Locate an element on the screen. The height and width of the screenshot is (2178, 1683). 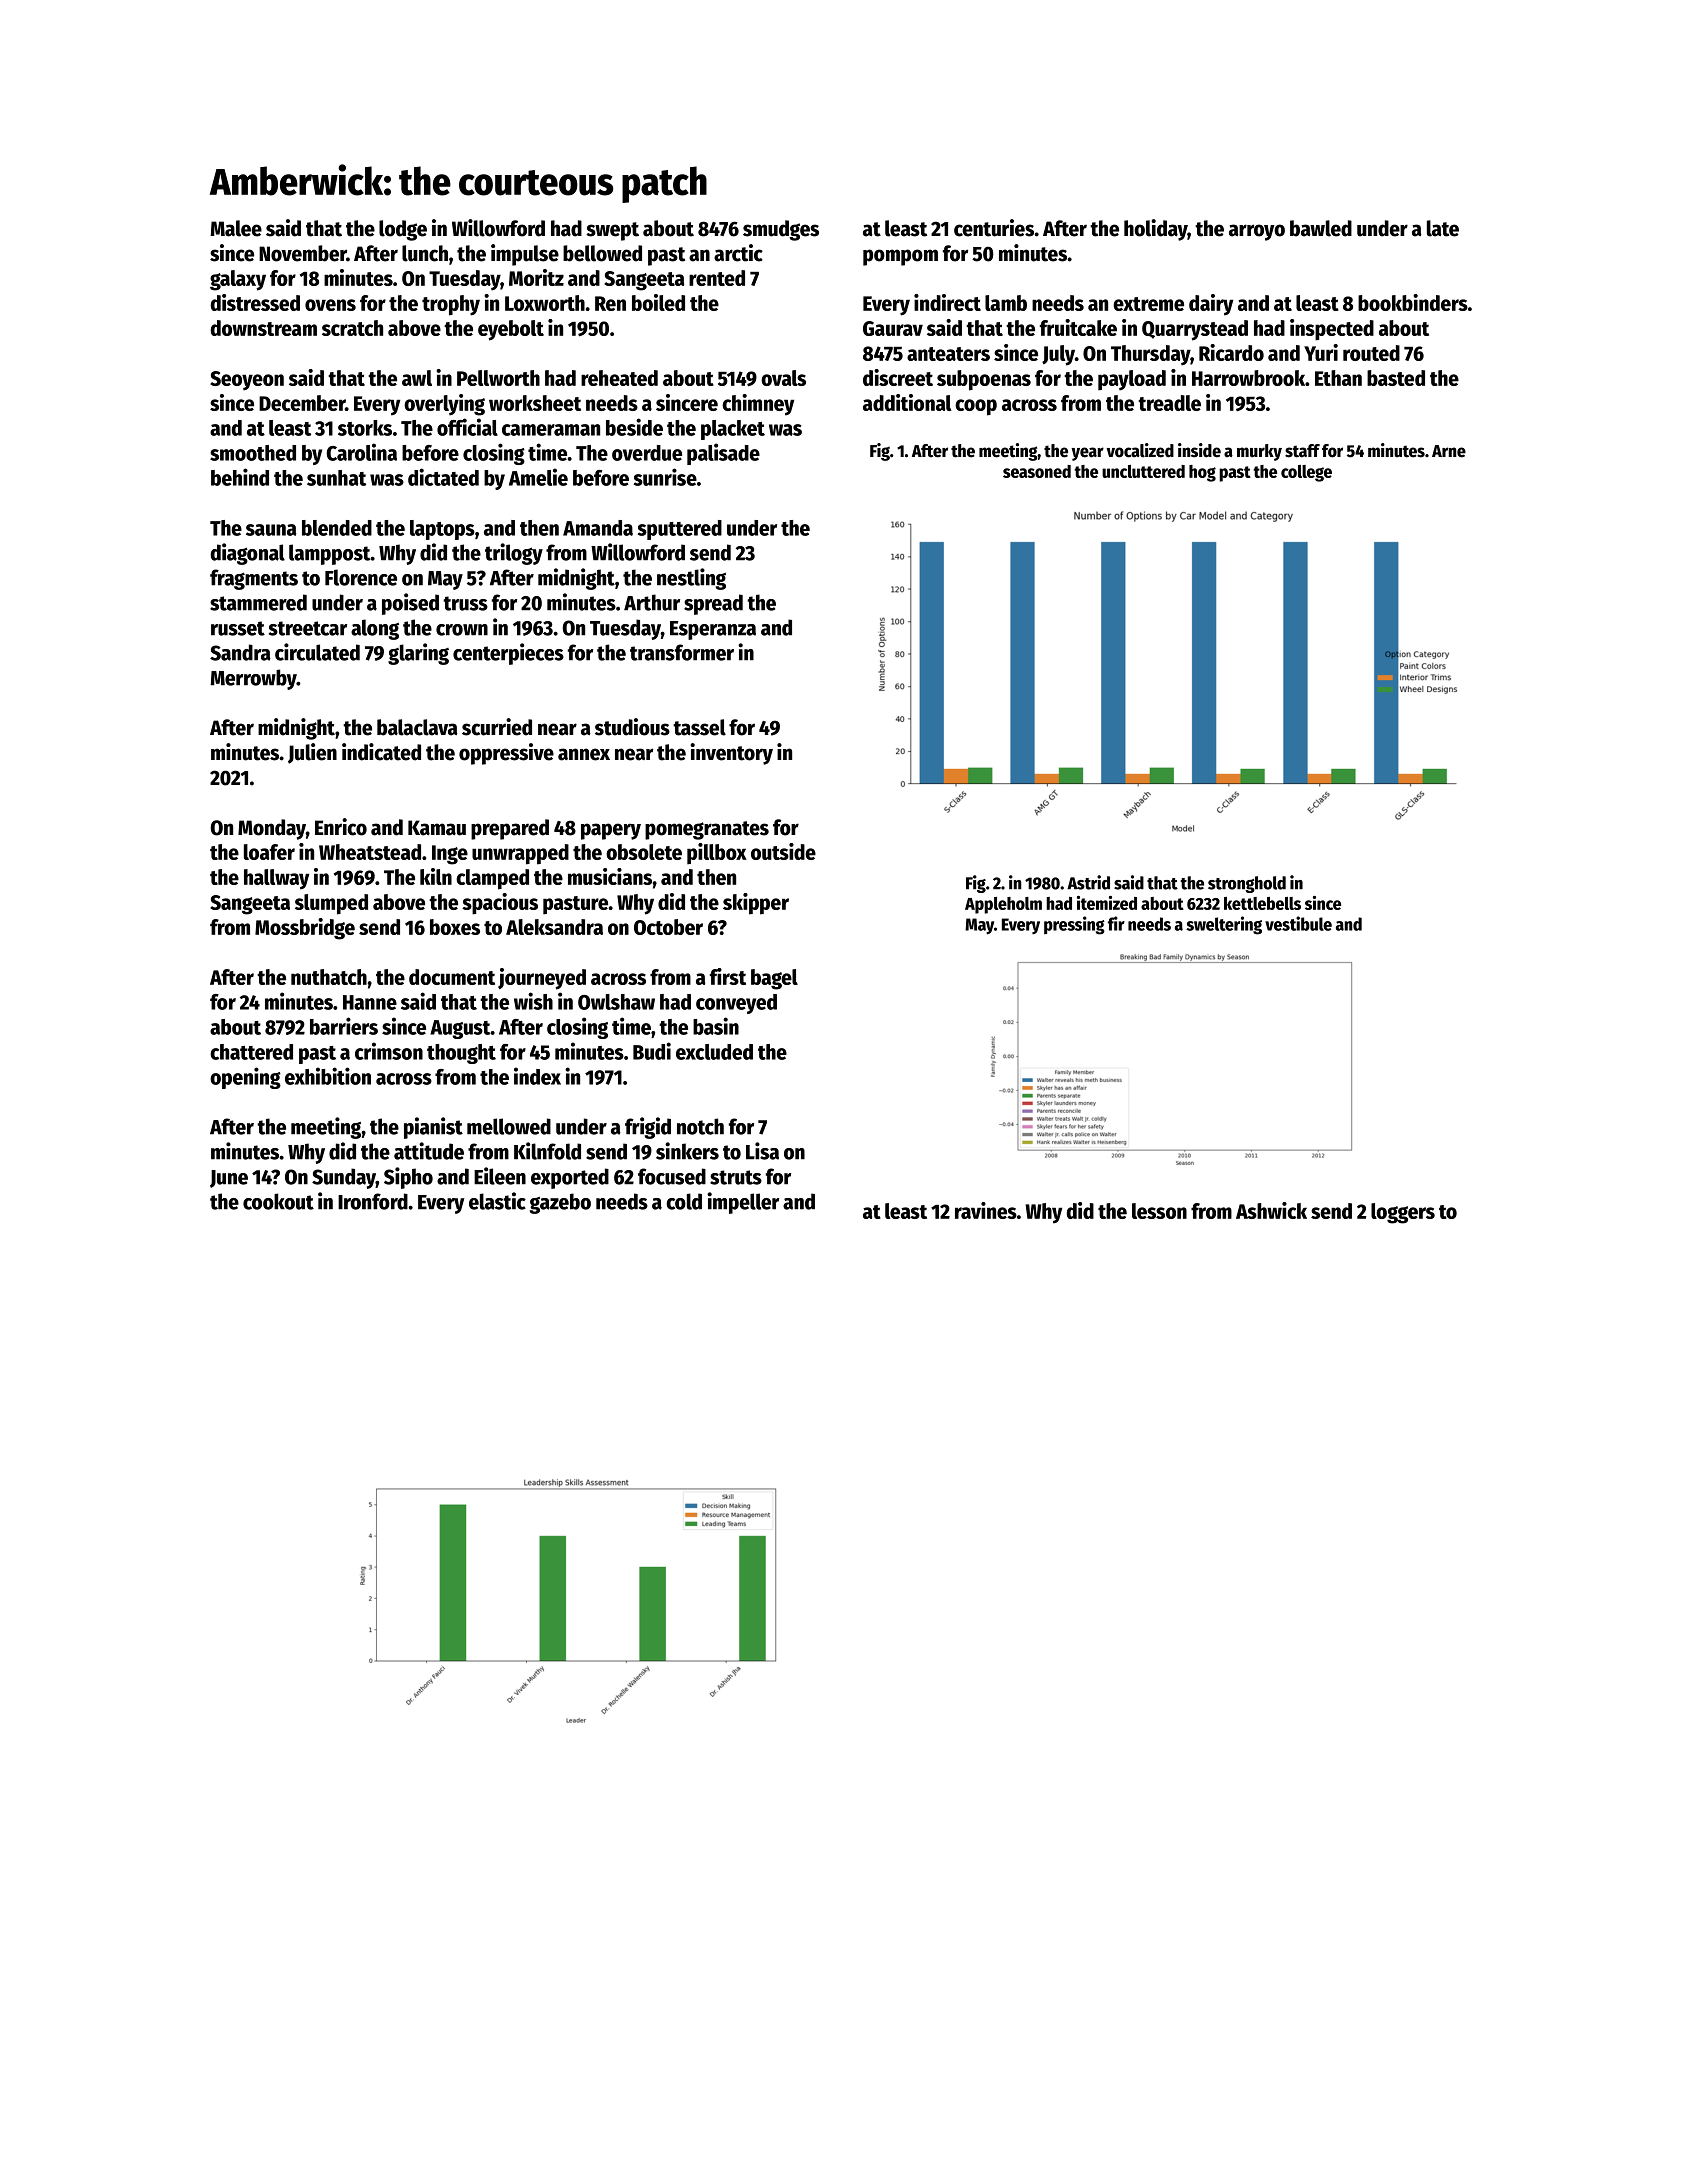
uncluttered is located at coordinates (1143, 471).
